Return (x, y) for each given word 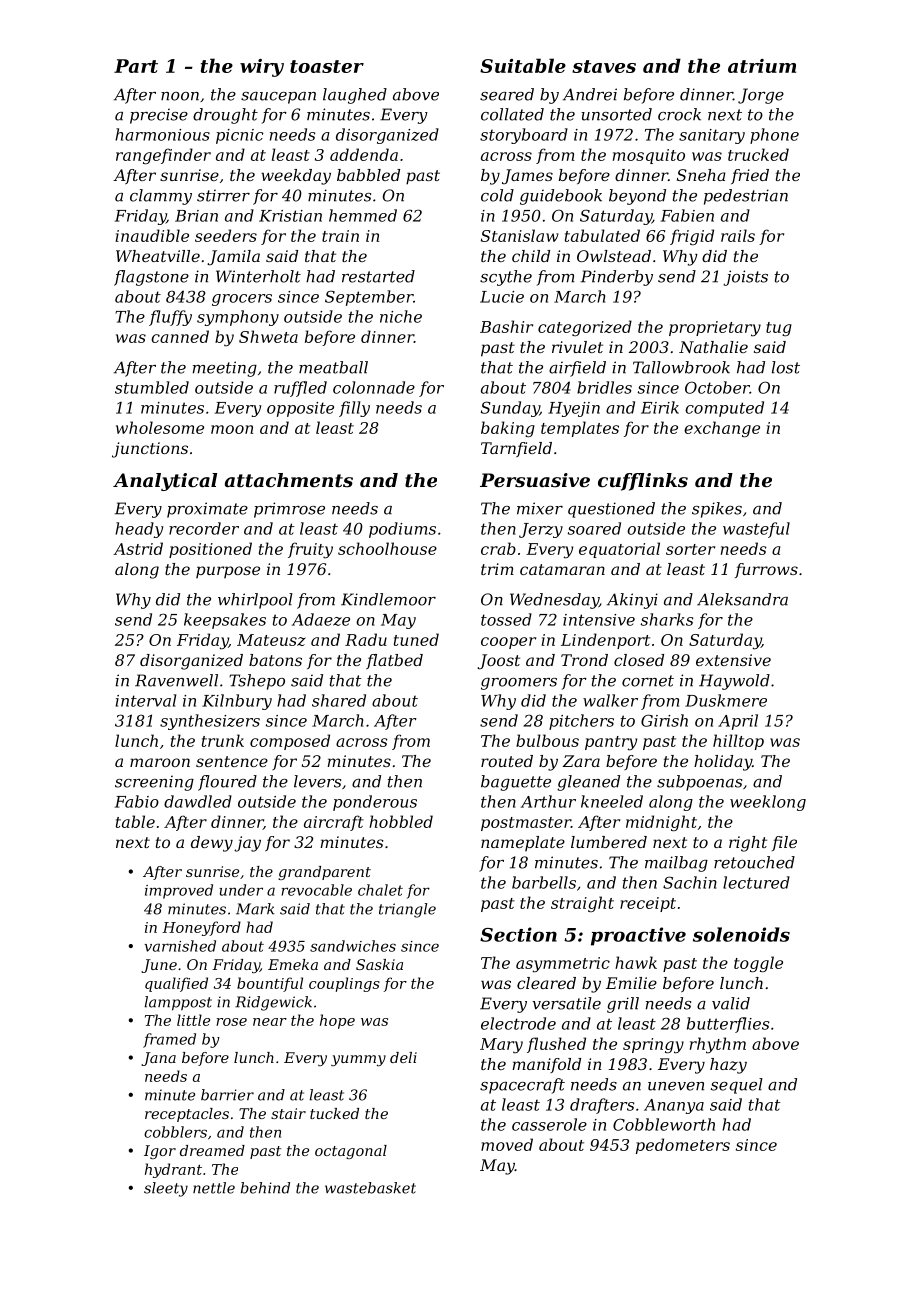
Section (518, 934)
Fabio (137, 801)
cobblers (175, 1132)
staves (604, 66)
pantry (611, 743)
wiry (262, 68)
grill (623, 1005)
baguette (516, 783)
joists (745, 278)
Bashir (506, 326)
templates (580, 429)
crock (679, 114)
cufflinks (643, 482)
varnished (180, 946)
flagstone (151, 278)
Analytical (165, 482)
